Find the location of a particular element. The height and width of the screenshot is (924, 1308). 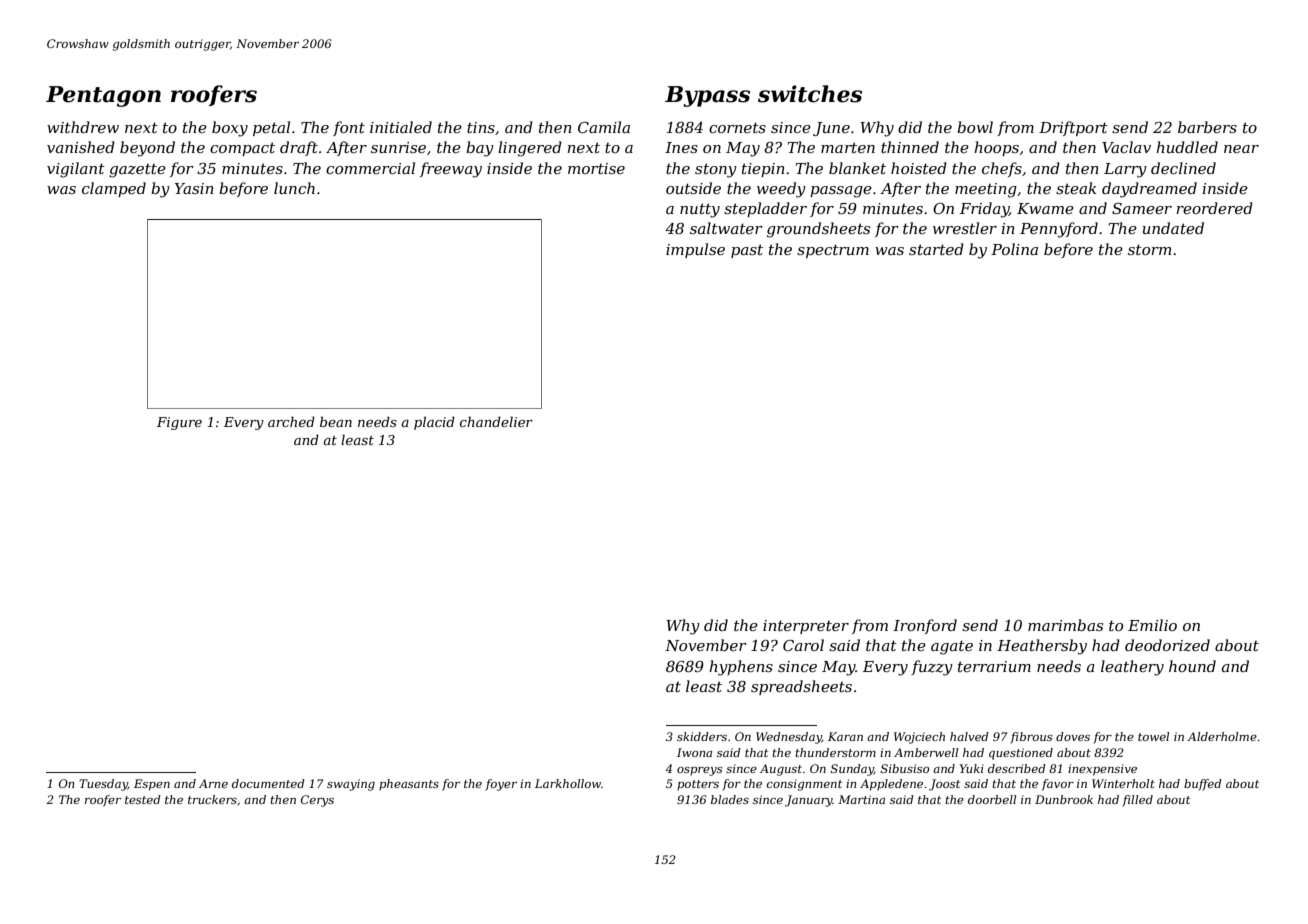

Figure is located at coordinates (179, 423).
